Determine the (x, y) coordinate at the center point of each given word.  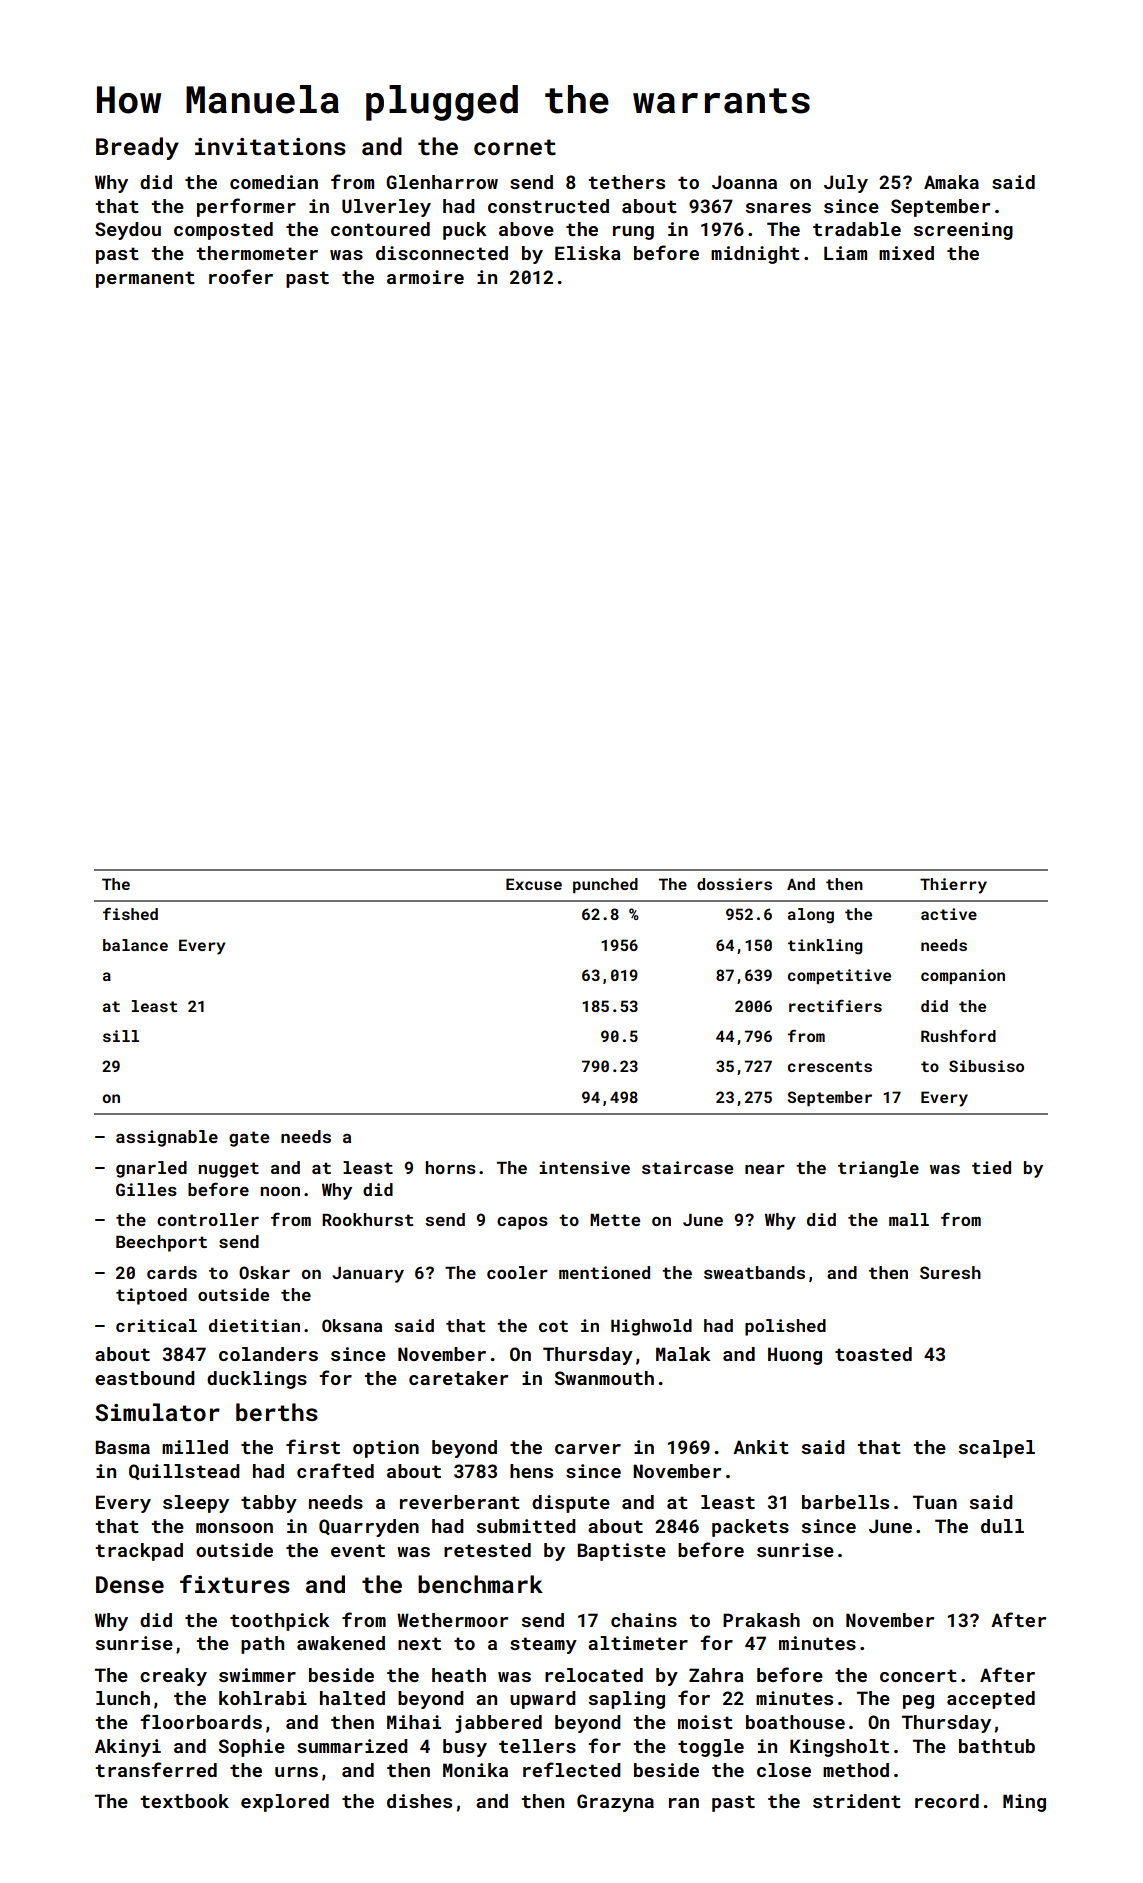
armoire (425, 277)
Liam (845, 253)
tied (991, 1167)
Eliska (588, 253)
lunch (123, 1698)
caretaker (458, 1378)
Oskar (264, 1272)
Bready (137, 148)
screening (963, 231)
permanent (145, 279)
